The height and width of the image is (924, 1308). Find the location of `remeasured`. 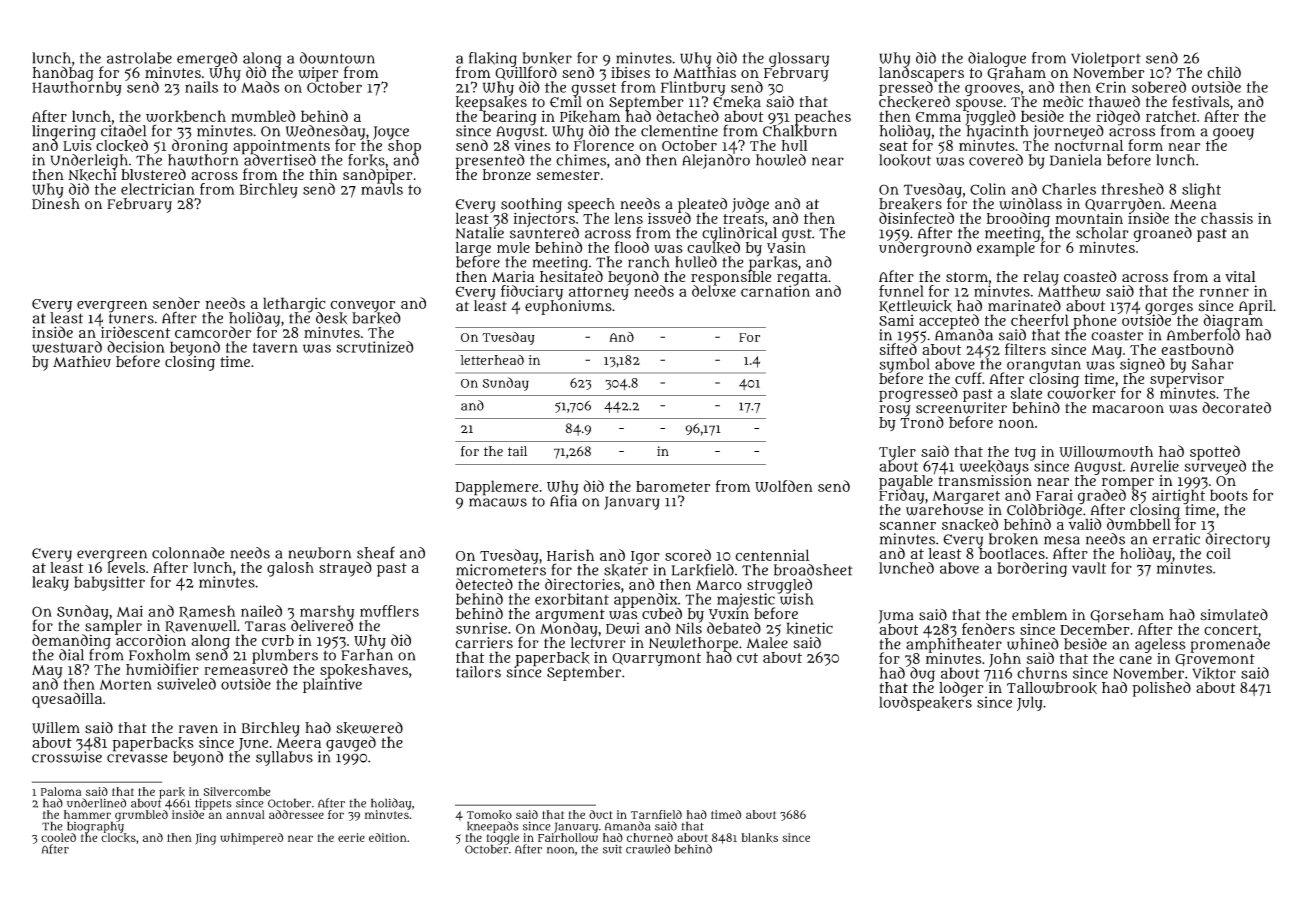

remeasured is located at coordinates (246, 669).
